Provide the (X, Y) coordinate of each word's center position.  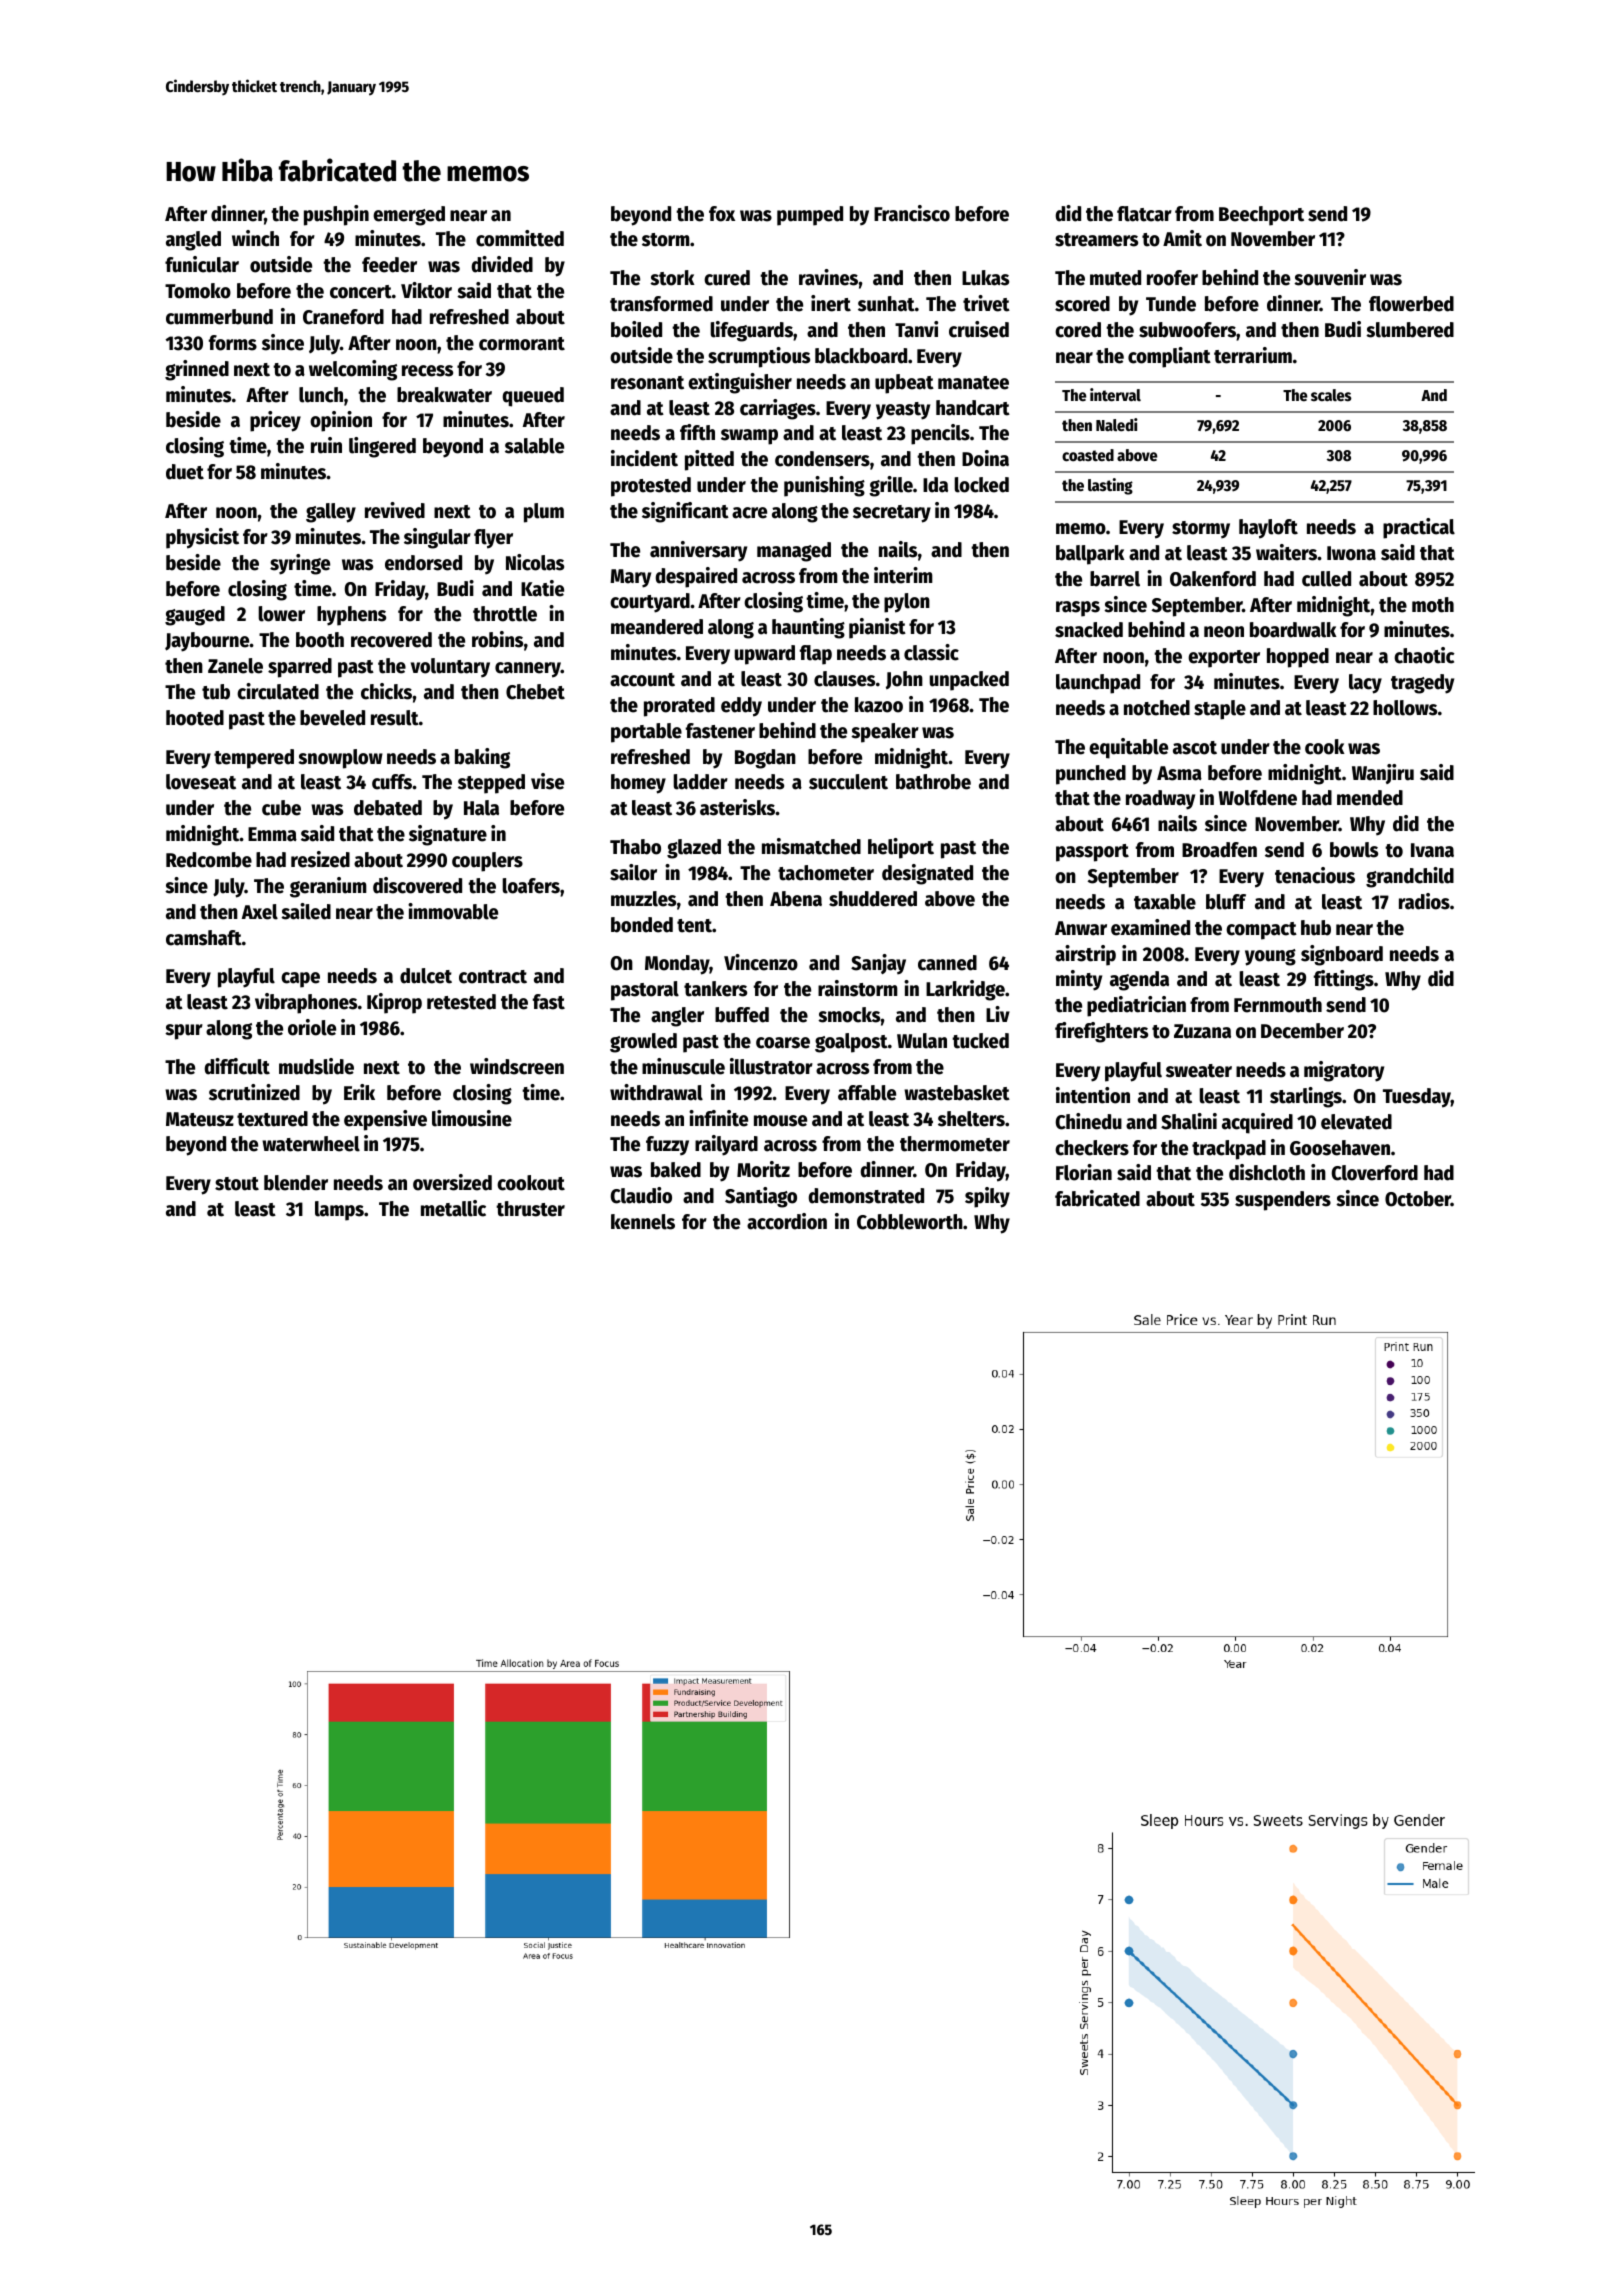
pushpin (336, 215)
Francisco (912, 213)
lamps (339, 1211)
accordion (787, 1221)
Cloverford (1375, 1173)
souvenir (1330, 277)
